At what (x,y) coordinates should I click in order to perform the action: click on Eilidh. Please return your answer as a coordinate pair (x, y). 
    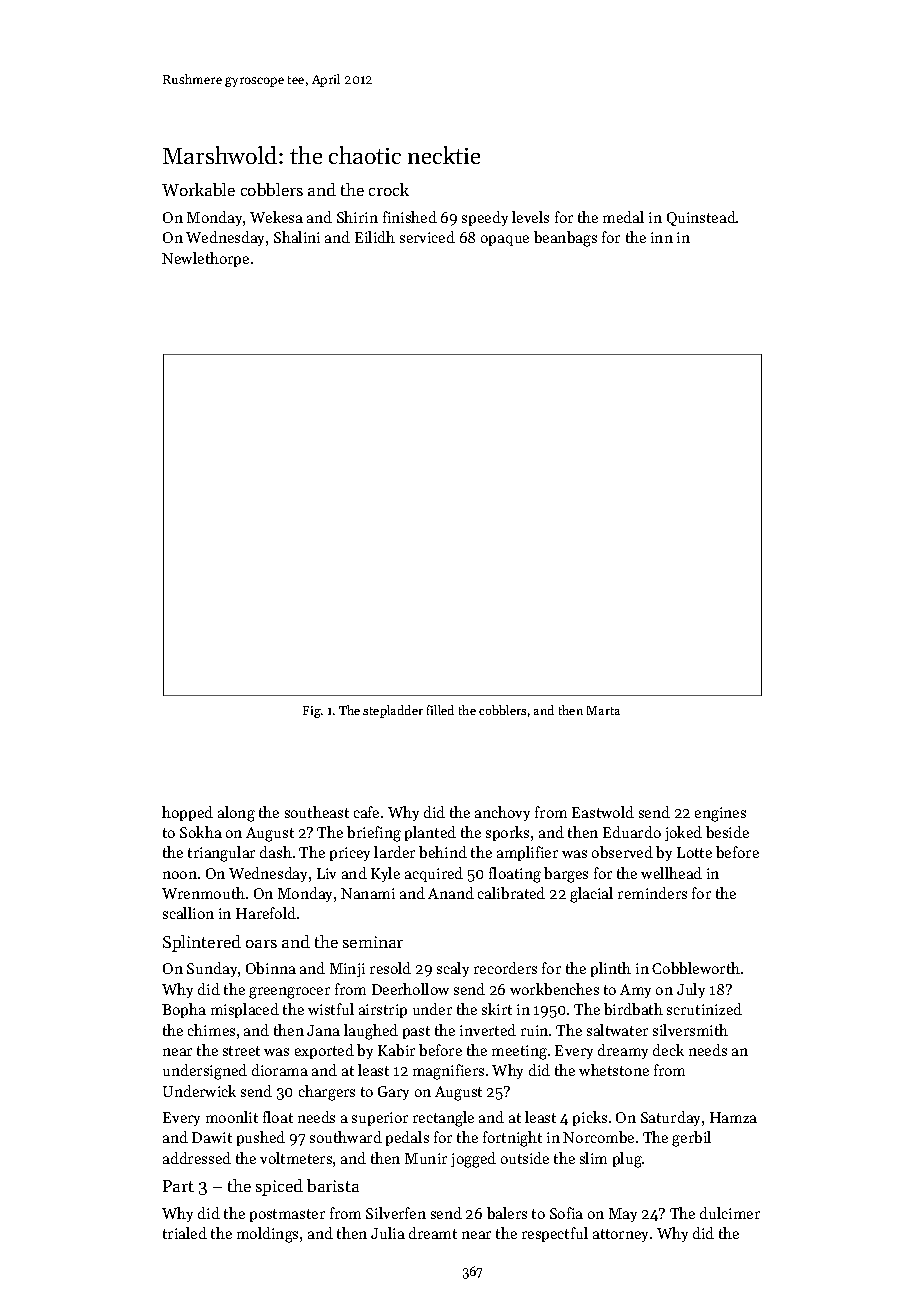
    Looking at the image, I should click on (375, 237).
